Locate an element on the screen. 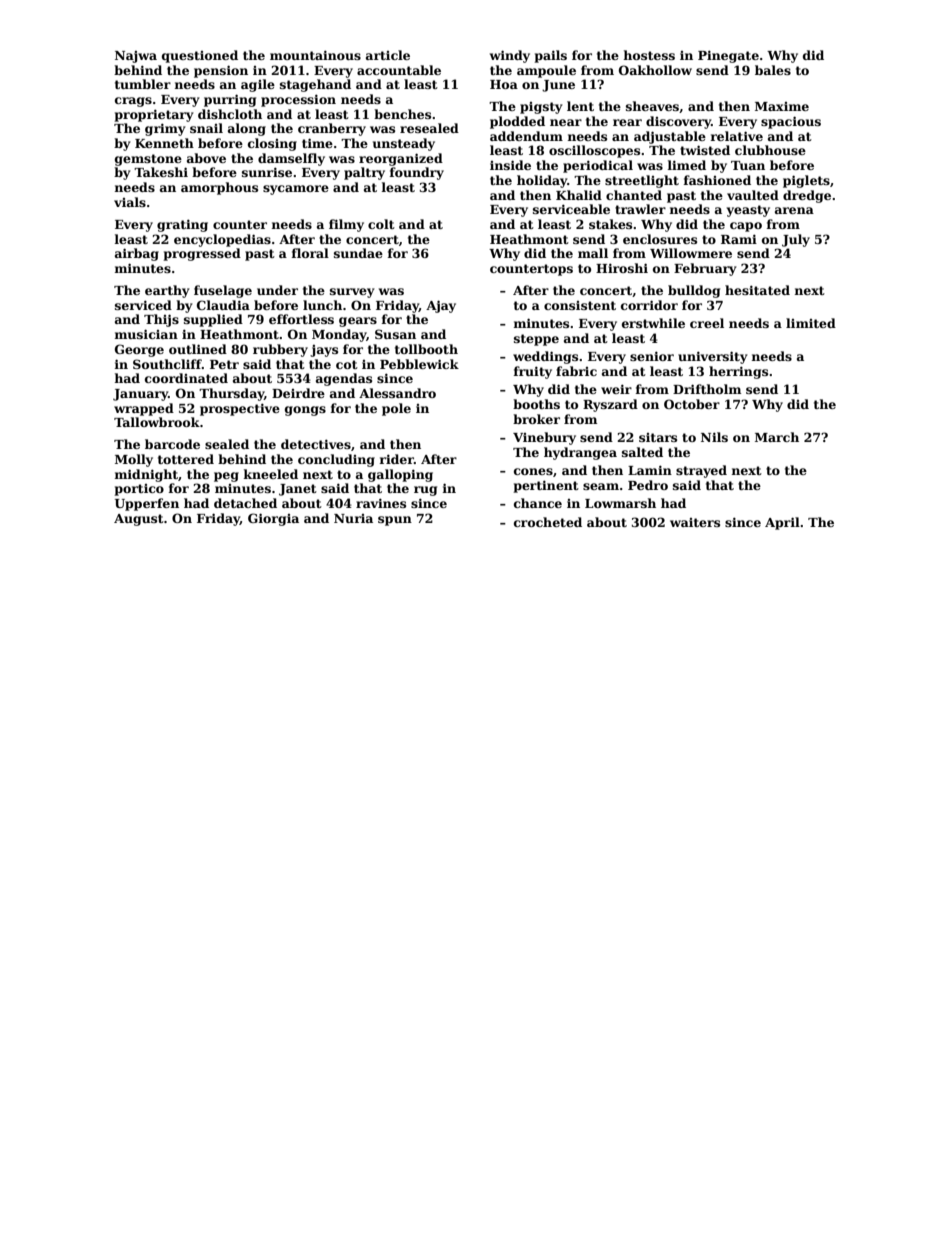 Image resolution: width=952 pixels, height=1233 pixels. broker is located at coordinates (536, 419).
